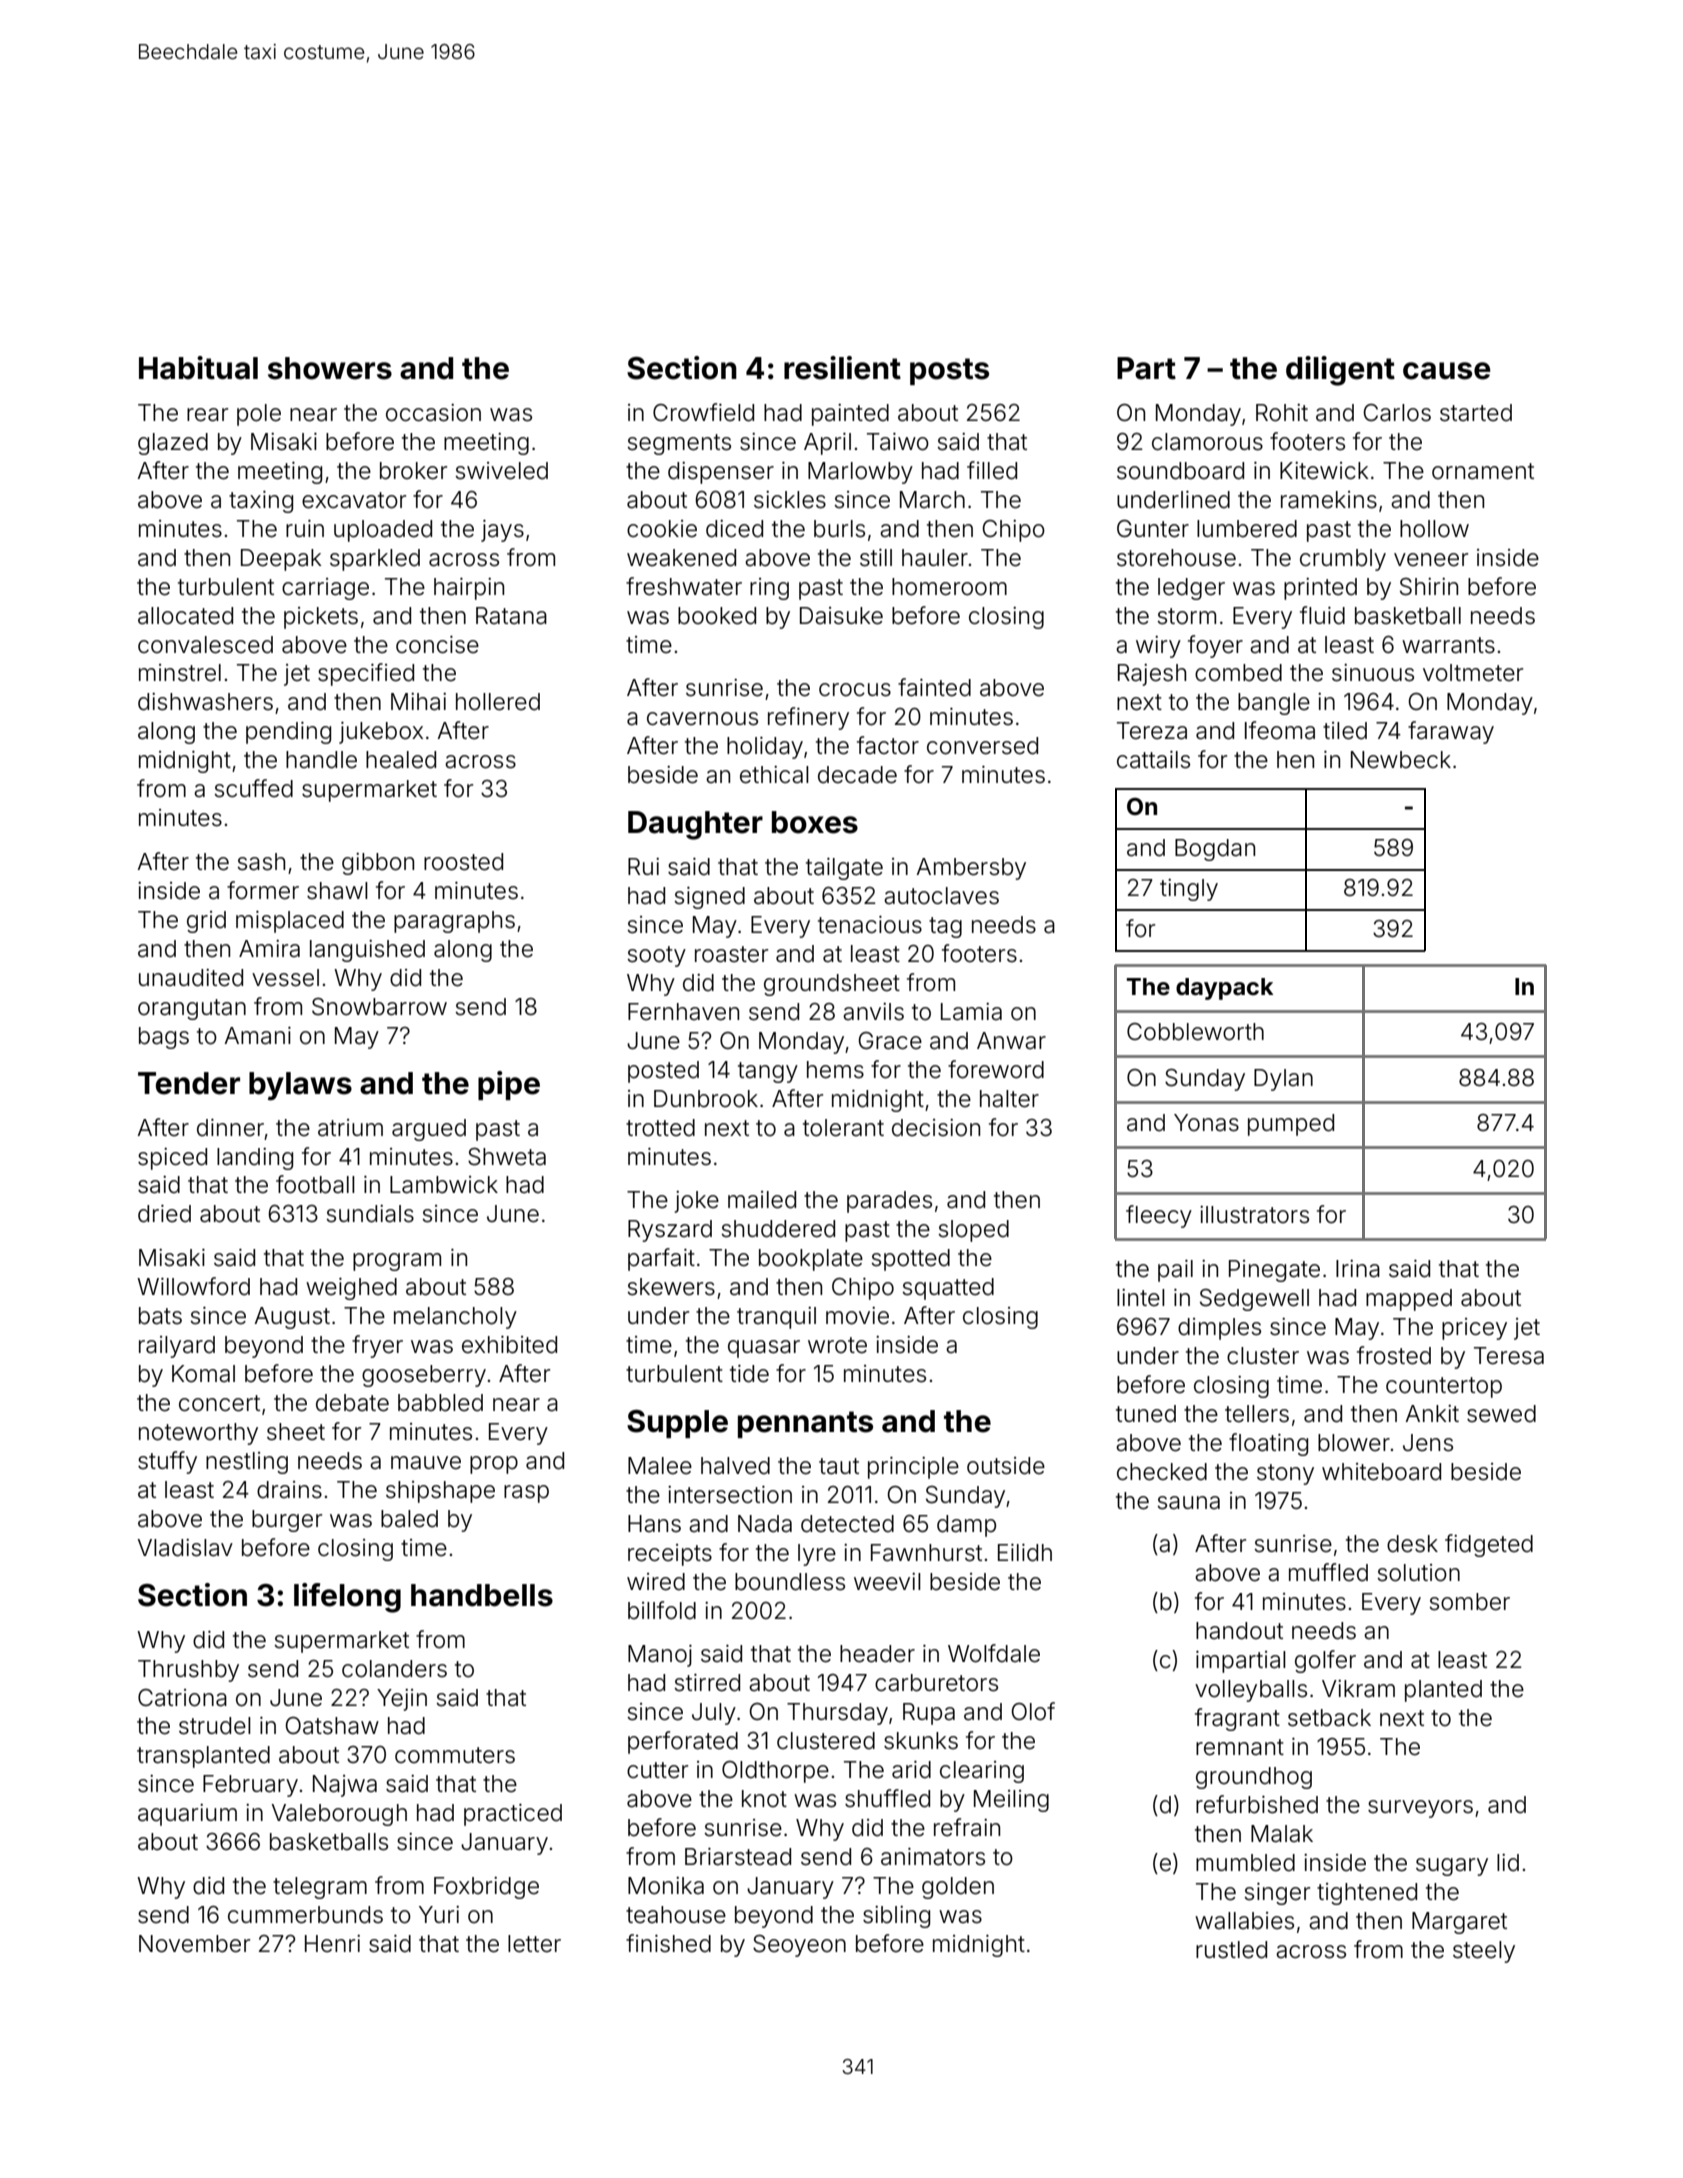  I want to click on grid, so click(206, 922).
